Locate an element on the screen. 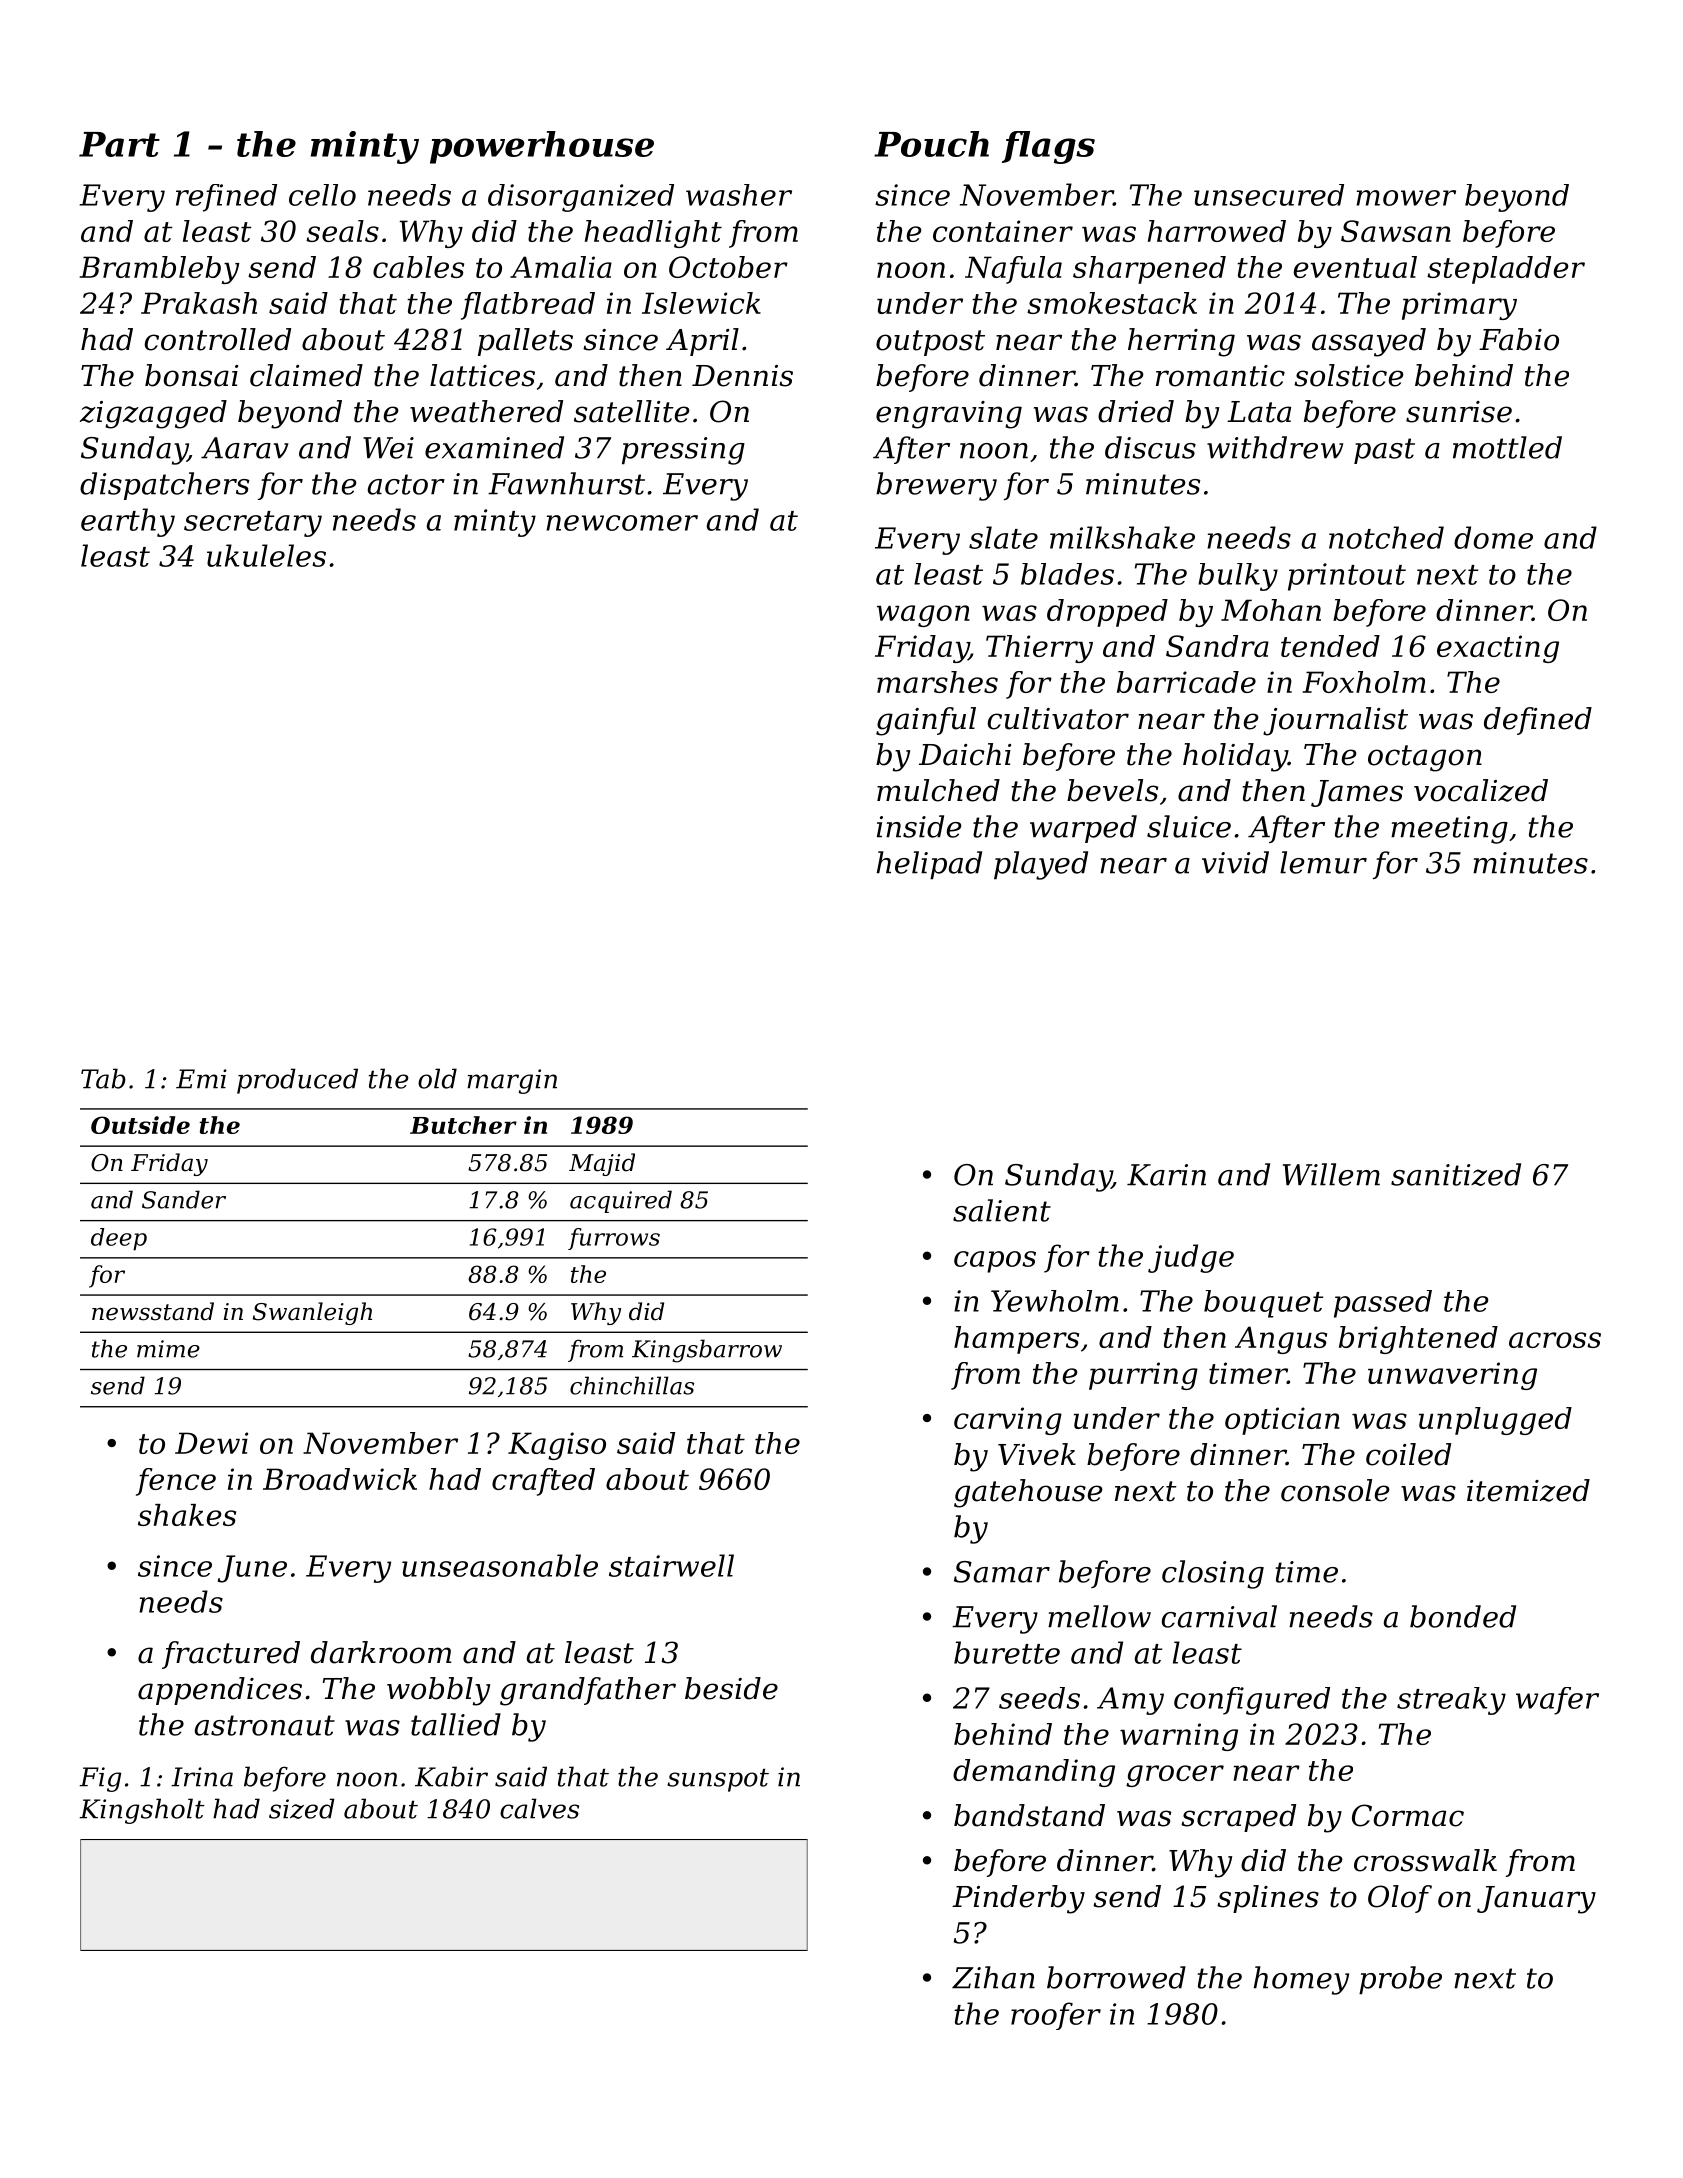  splines is located at coordinates (1268, 1899).
